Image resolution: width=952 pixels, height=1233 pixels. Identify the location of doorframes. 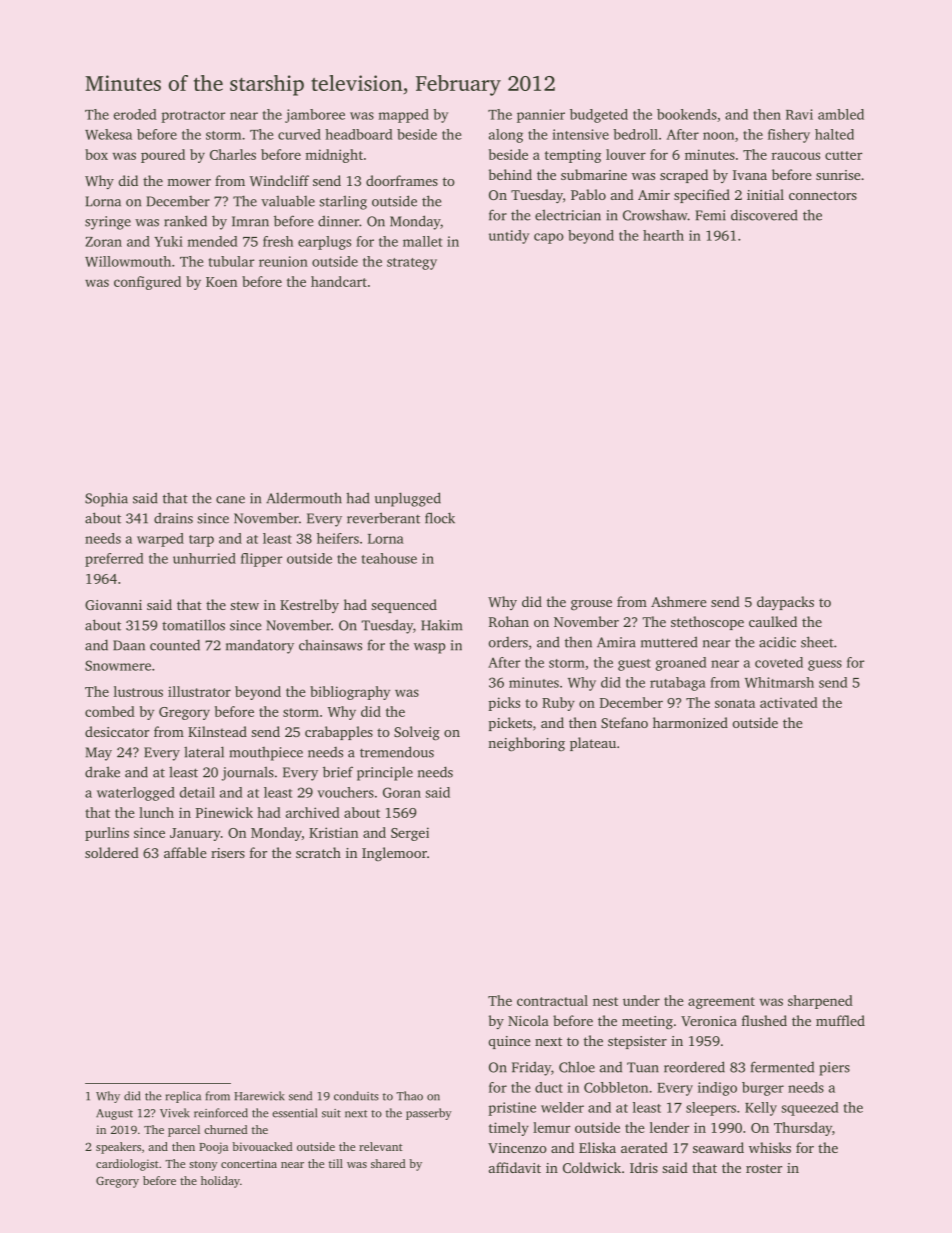
(402, 180).
